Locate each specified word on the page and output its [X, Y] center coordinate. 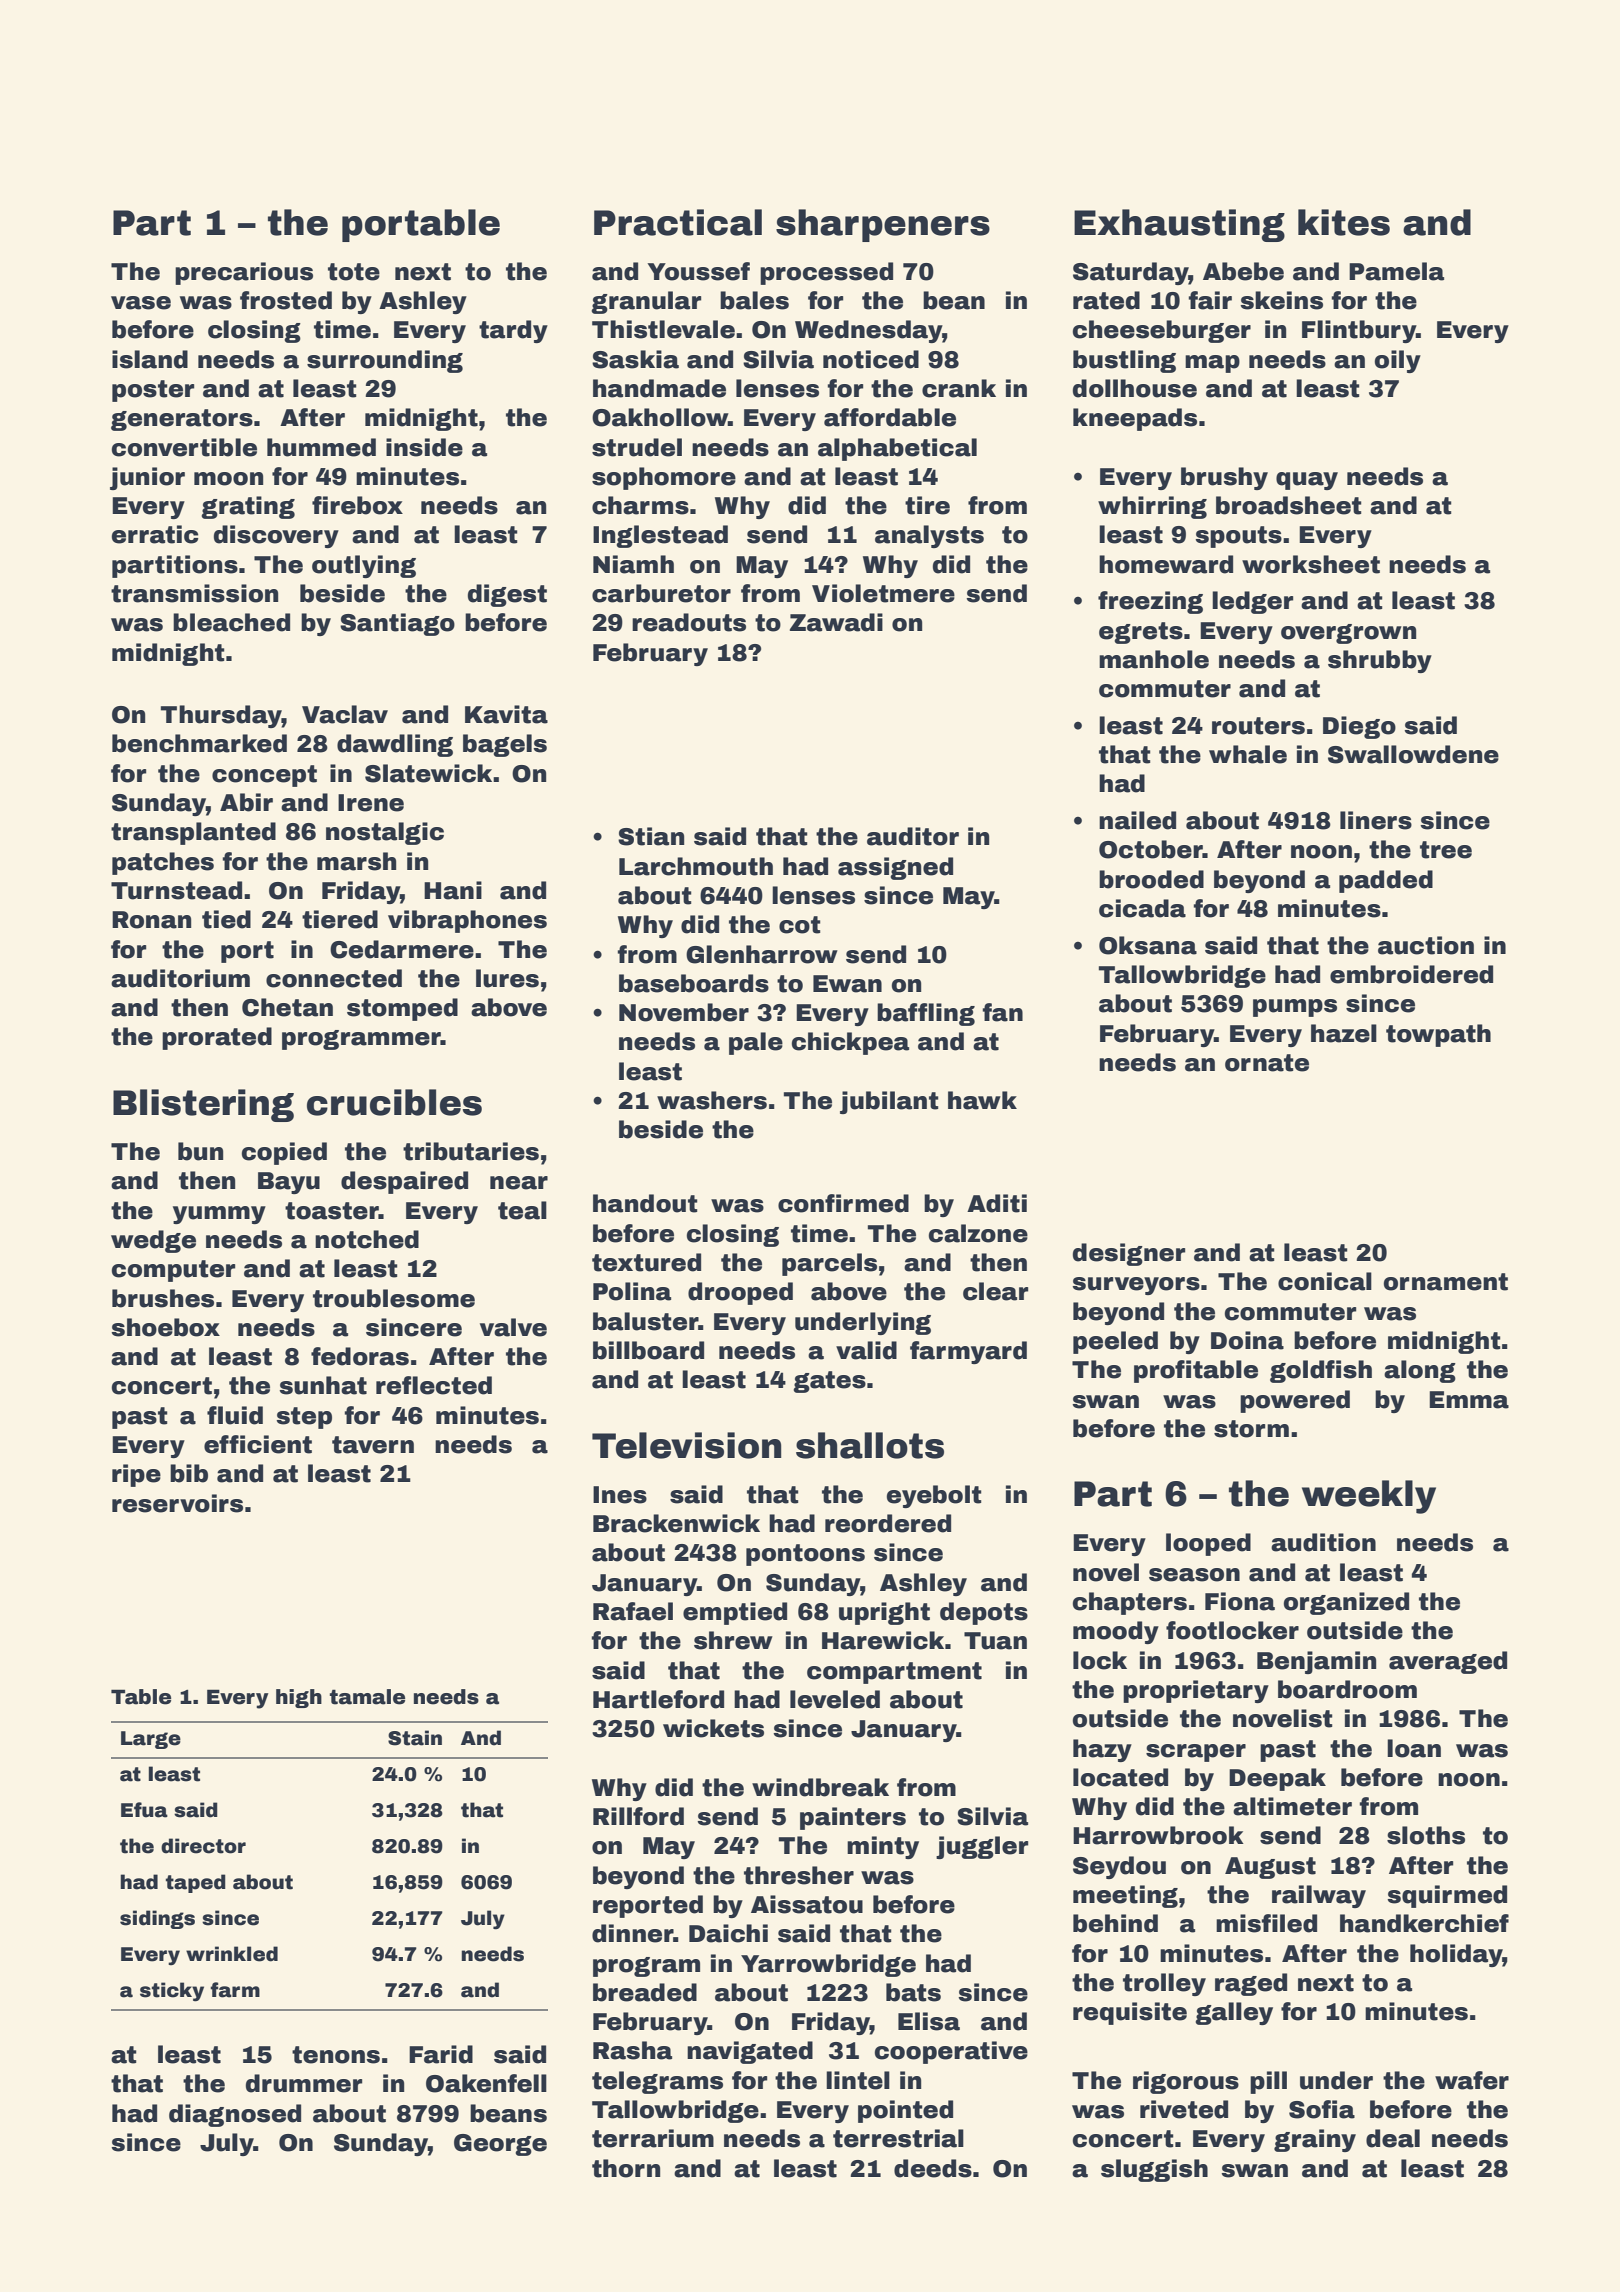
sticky [172, 1992]
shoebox [165, 1327]
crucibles [394, 1102]
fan [1002, 1012]
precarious [244, 273]
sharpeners [883, 225]
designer [1129, 1254]
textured [646, 1262]
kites [1344, 222]
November [684, 1012]
